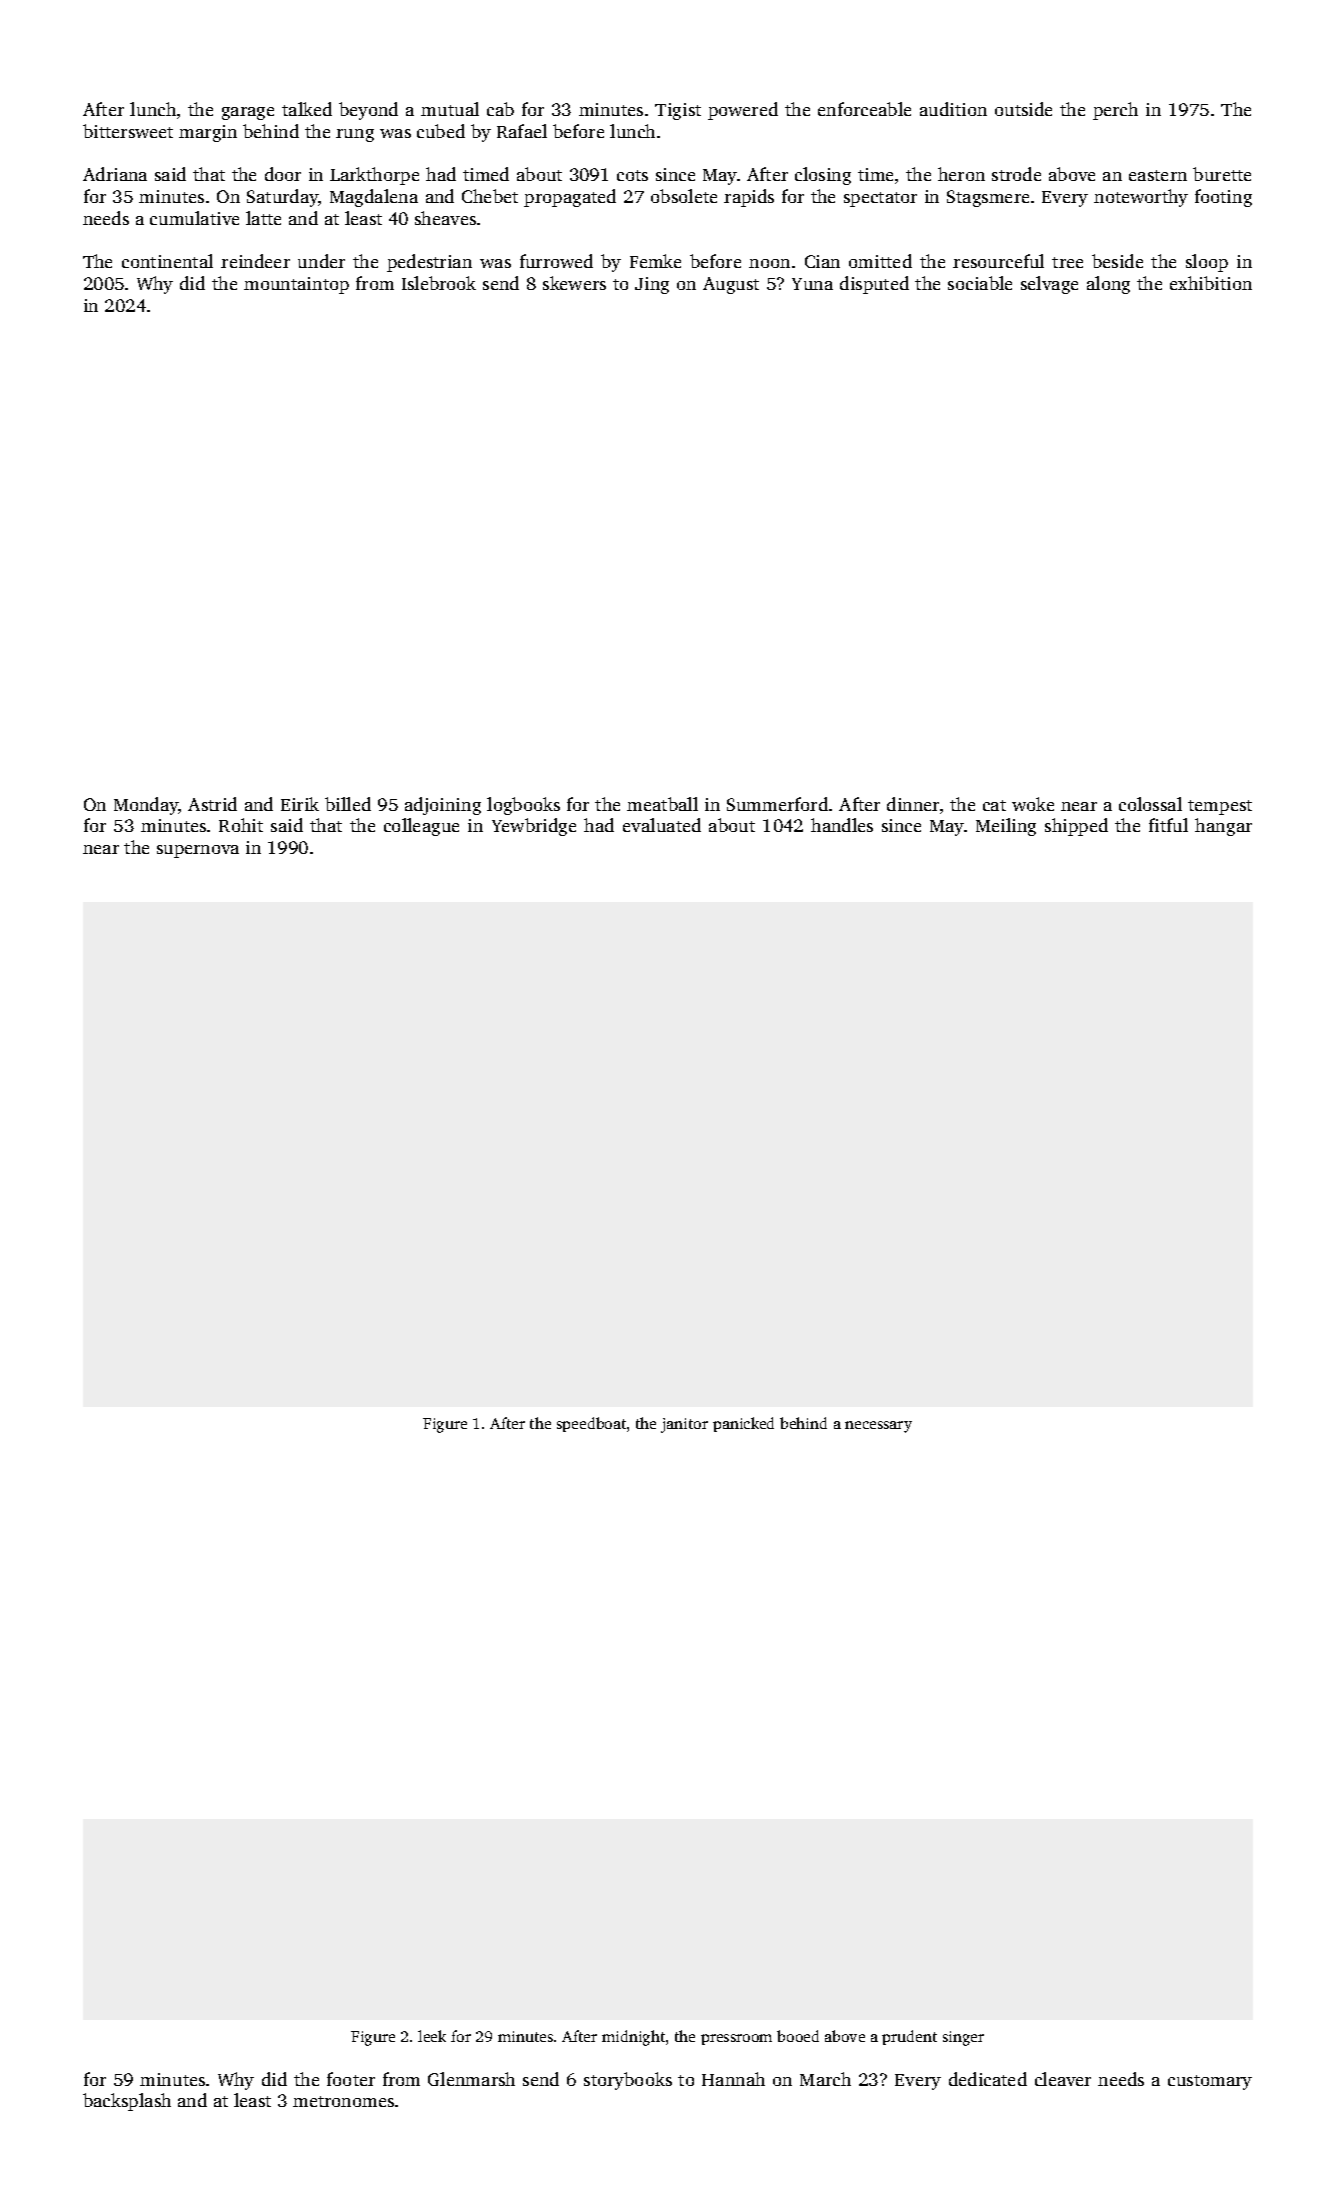 This document has width=1336, height=2200. What do you see at coordinates (343, 2101) in the document?
I see `metronomes` at bounding box center [343, 2101].
